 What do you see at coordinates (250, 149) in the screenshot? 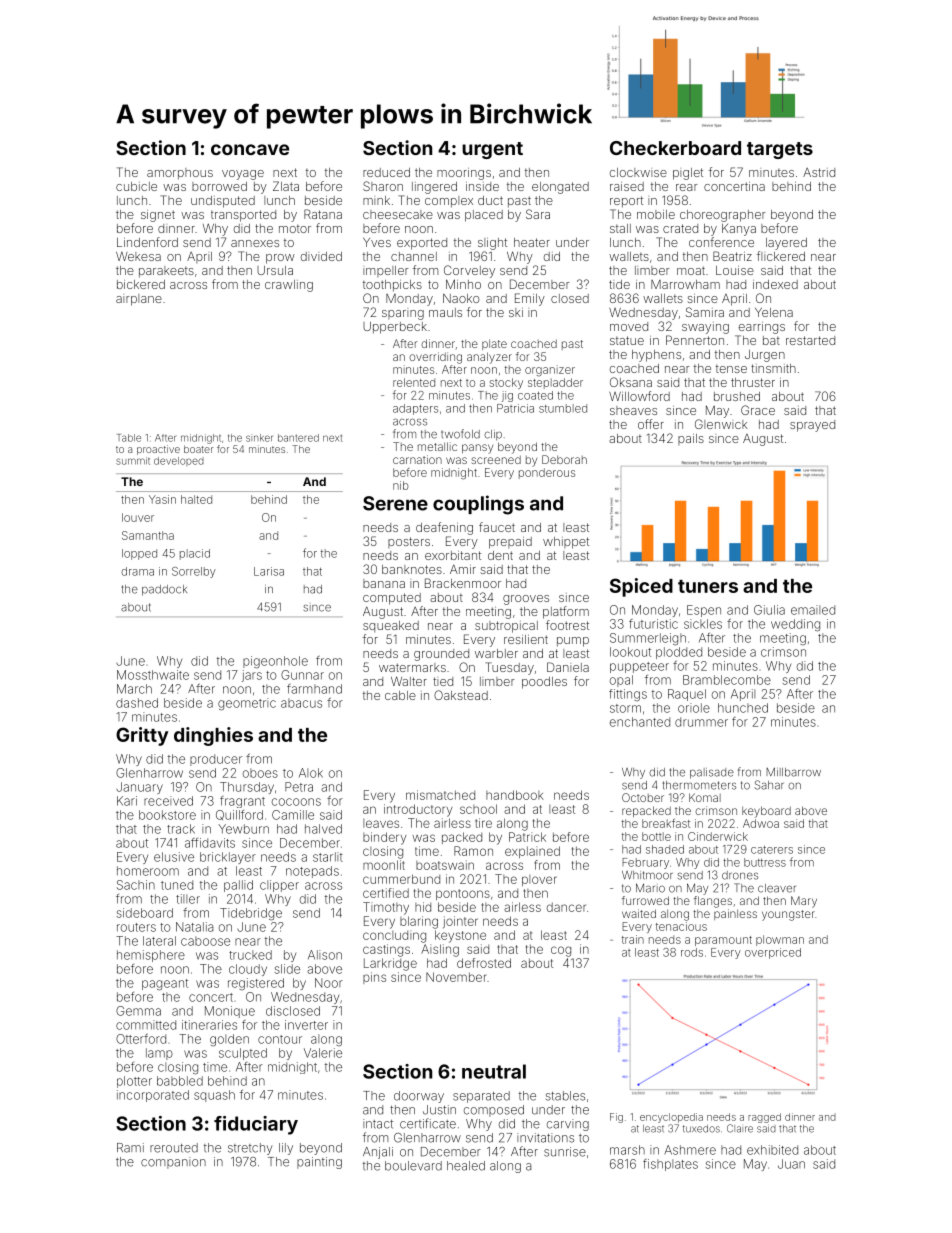
I see `concave` at bounding box center [250, 149].
